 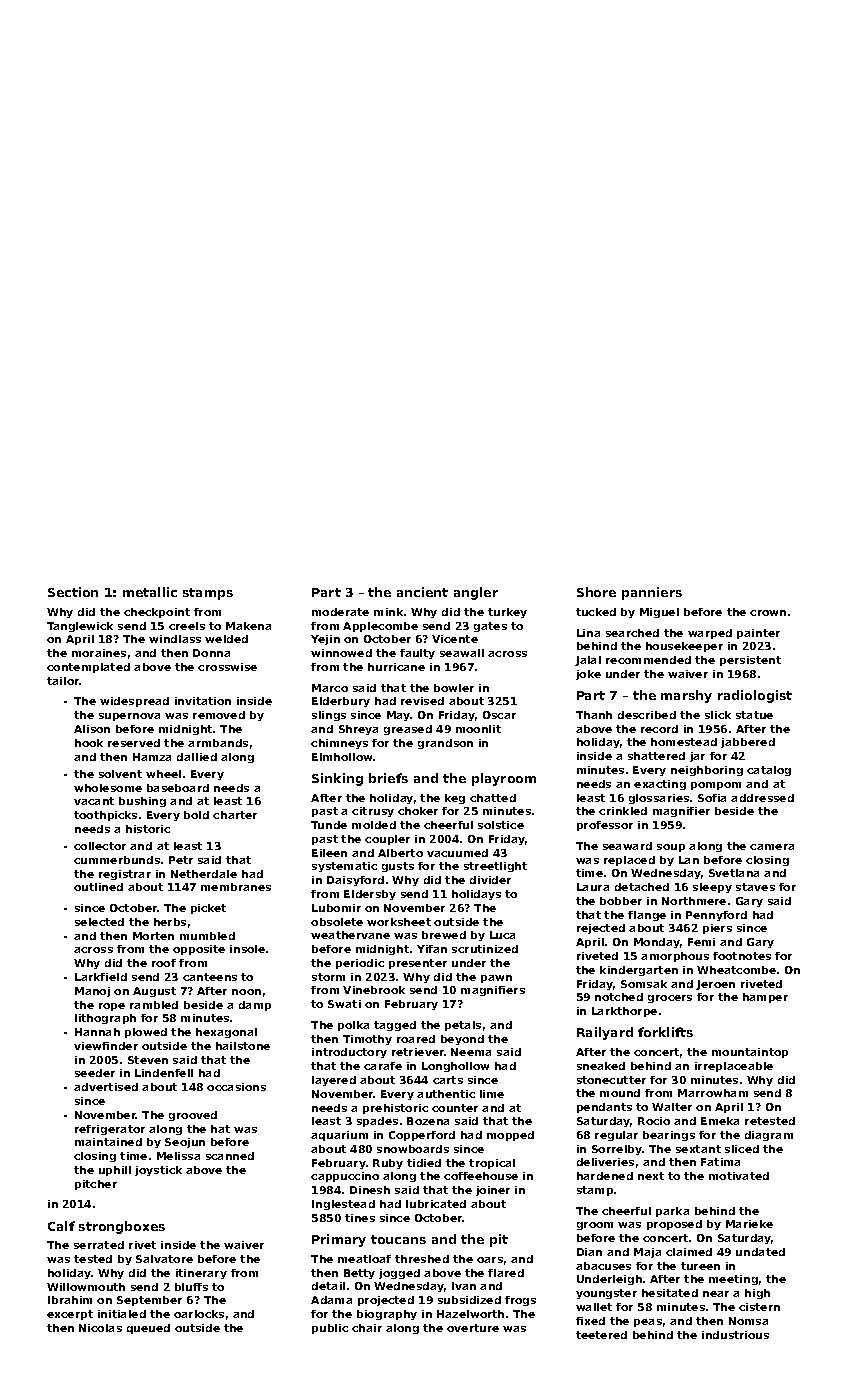 What do you see at coordinates (476, 593) in the screenshot?
I see `angler` at bounding box center [476, 593].
